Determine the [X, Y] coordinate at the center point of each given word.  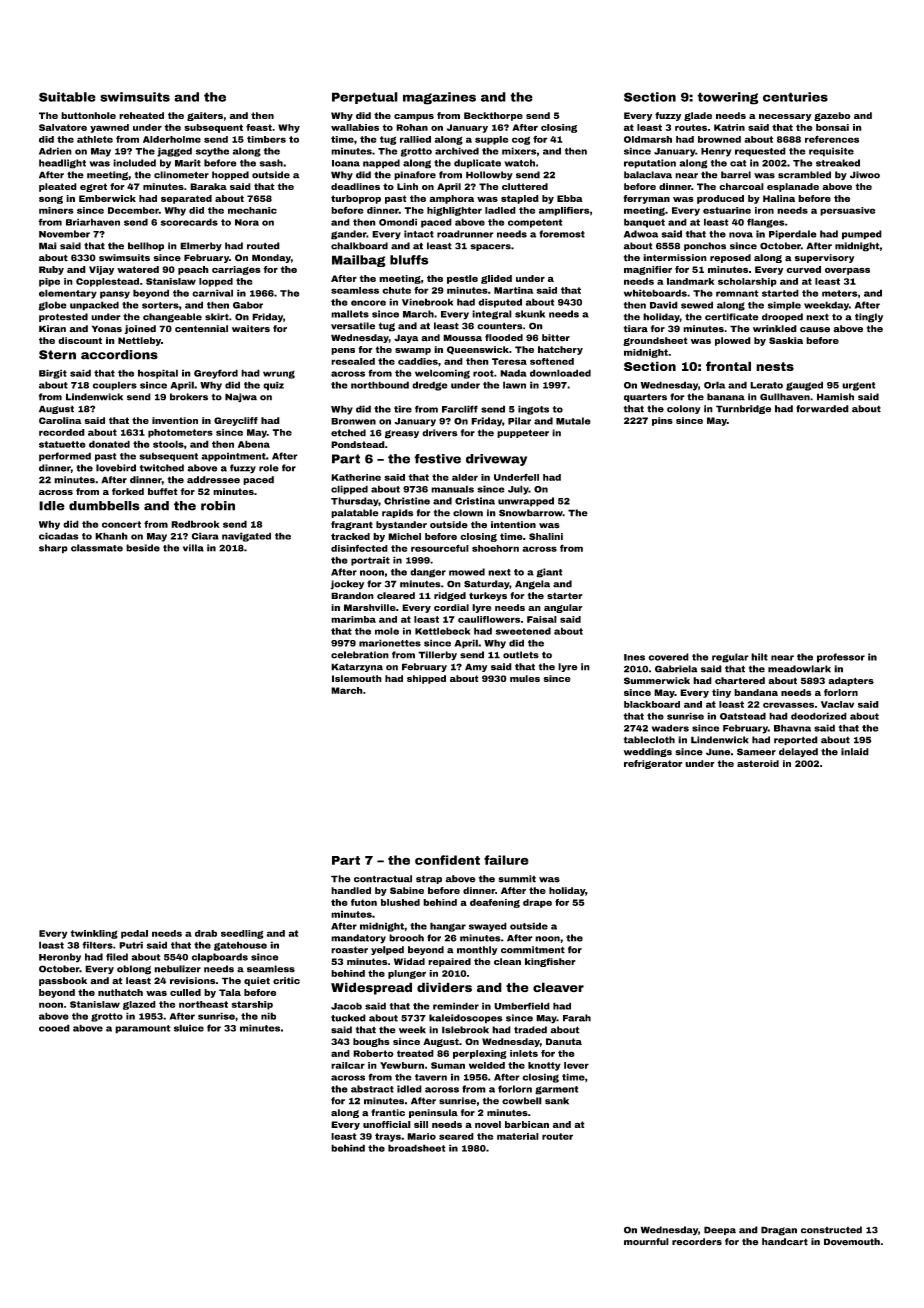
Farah [577, 1018]
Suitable [67, 97]
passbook [63, 981]
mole [387, 631]
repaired [449, 962]
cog [521, 140]
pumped [862, 235]
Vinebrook [427, 302]
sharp [53, 549]
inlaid [855, 752]
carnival [212, 293]
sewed [697, 305]
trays [388, 1137]
